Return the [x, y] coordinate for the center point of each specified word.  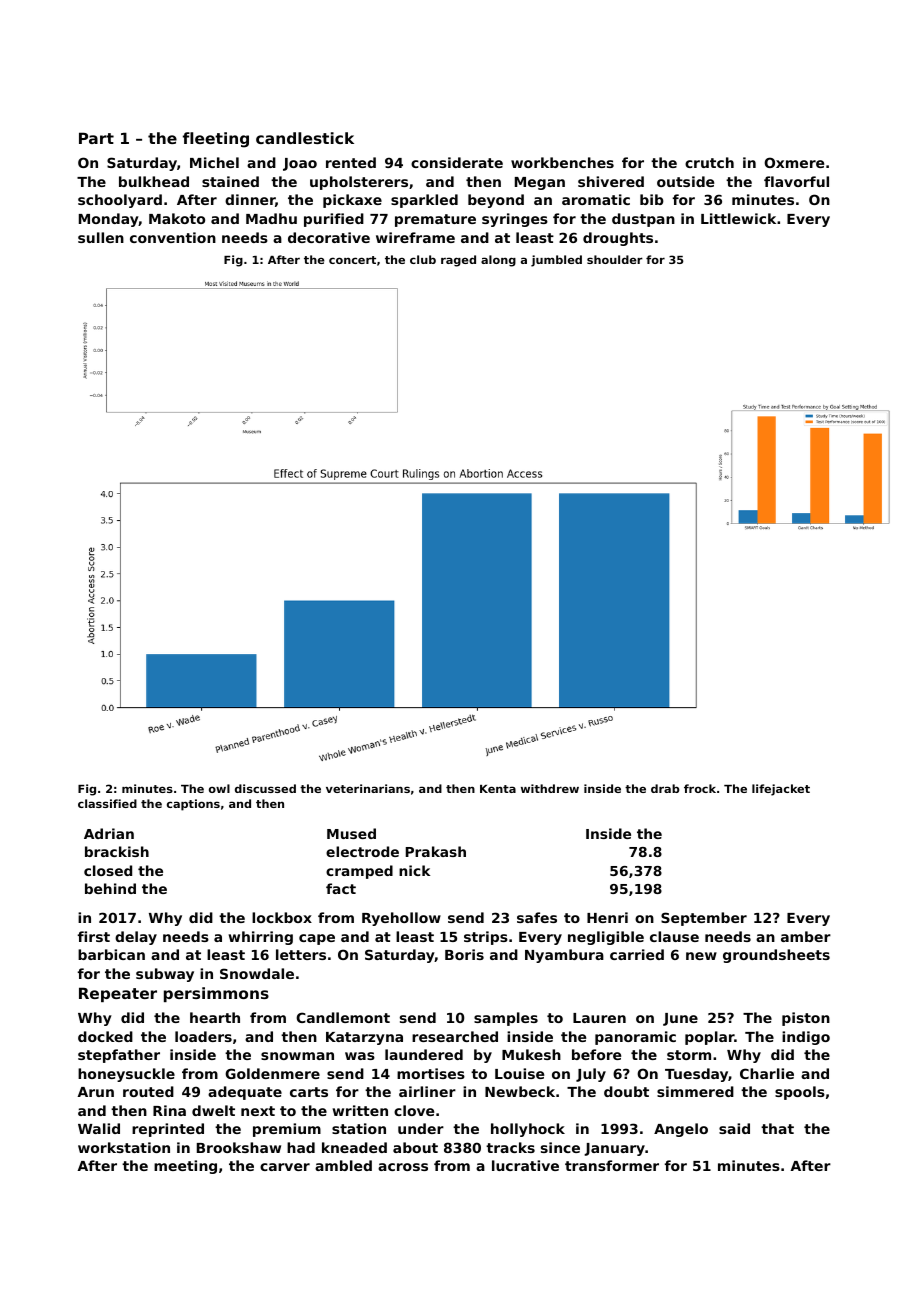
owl [219, 788]
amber [806, 936]
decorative [329, 237]
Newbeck [520, 1091]
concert [352, 260]
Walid [99, 1128]
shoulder [615, 259]
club [423, 259]
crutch [709, 162]
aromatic [596, 199]
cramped [359, 872]
